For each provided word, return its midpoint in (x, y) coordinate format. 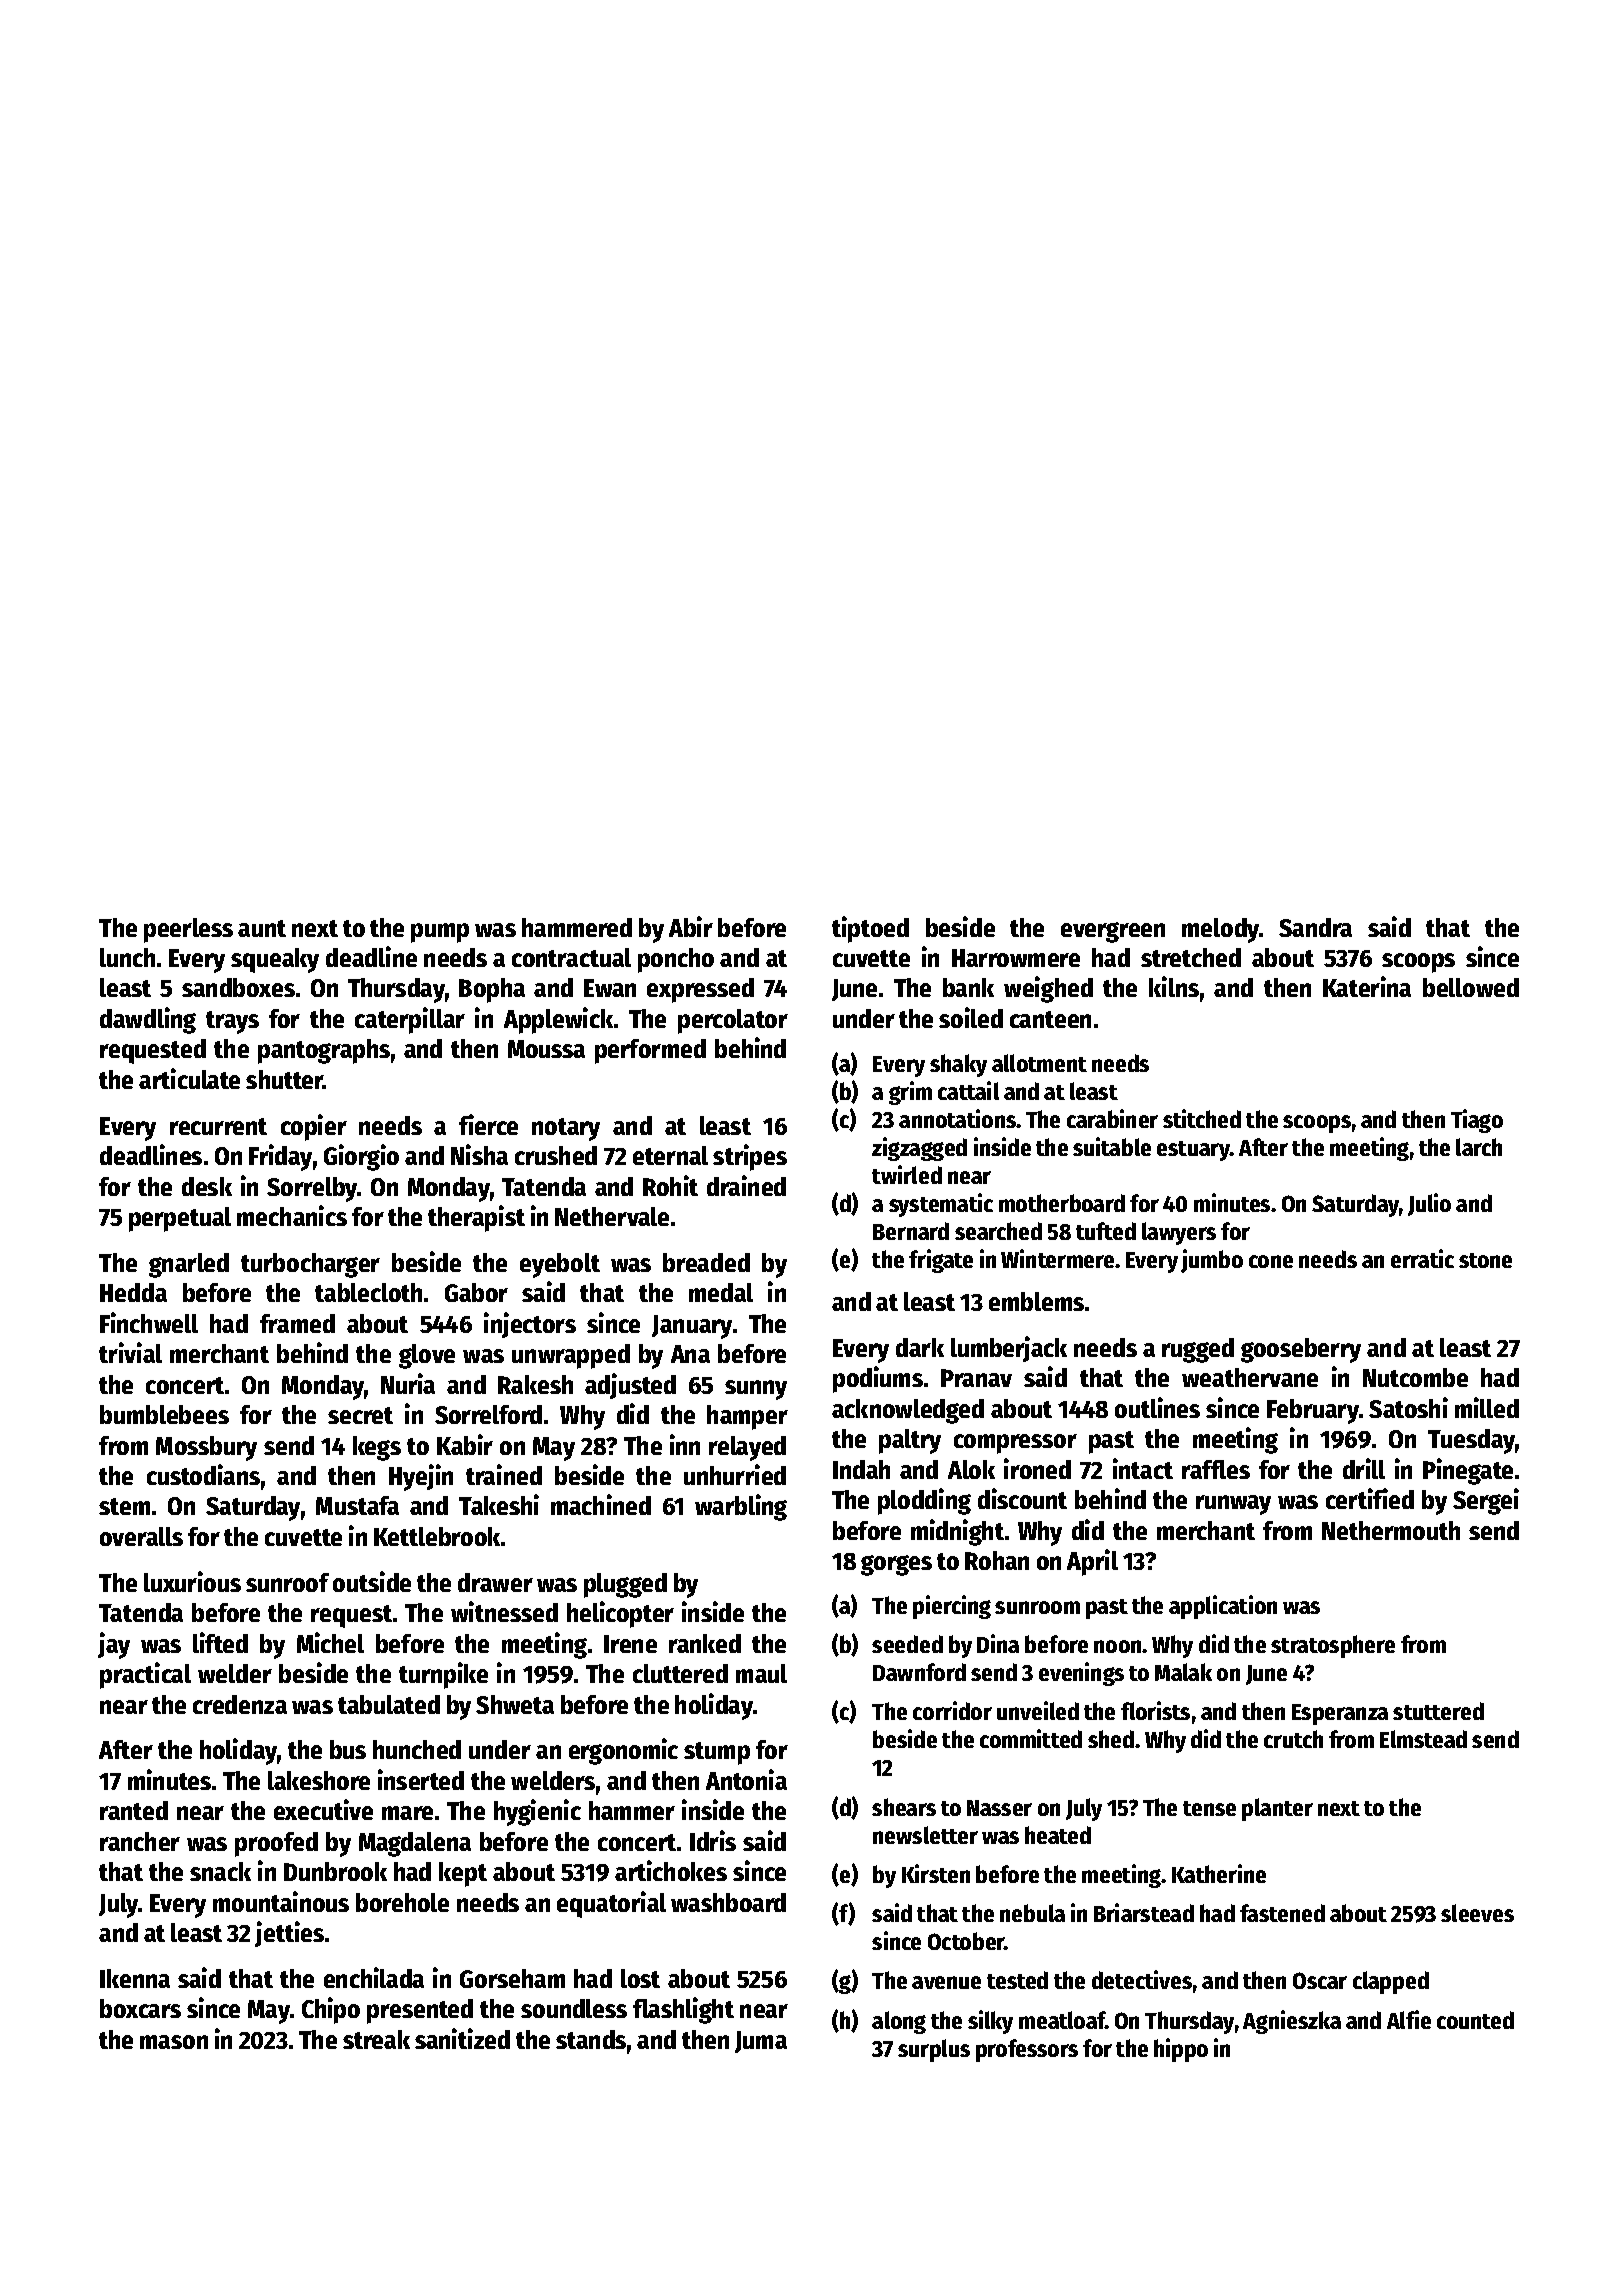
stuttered (1438, 1711)
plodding (924, 1501)
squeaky (275, 960)
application (1223, 1607)
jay (114, 1645)
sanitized (462, 2038)
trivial (130, 1352)
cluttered (680, 1673)
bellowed (1471, 987)
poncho (676, 960)
